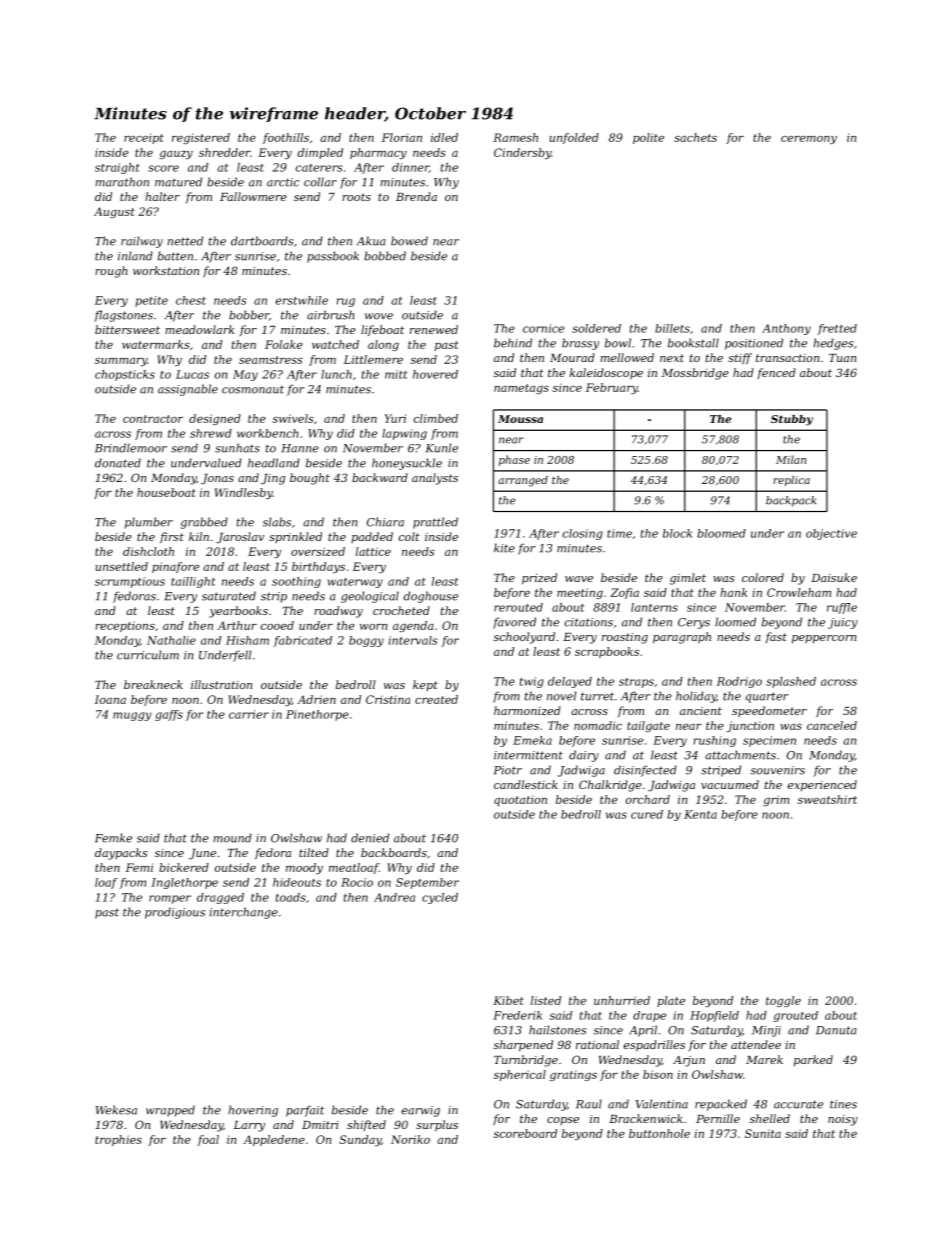 The image size is (952, 1233). I want to click on polite, so click(648, 138).
